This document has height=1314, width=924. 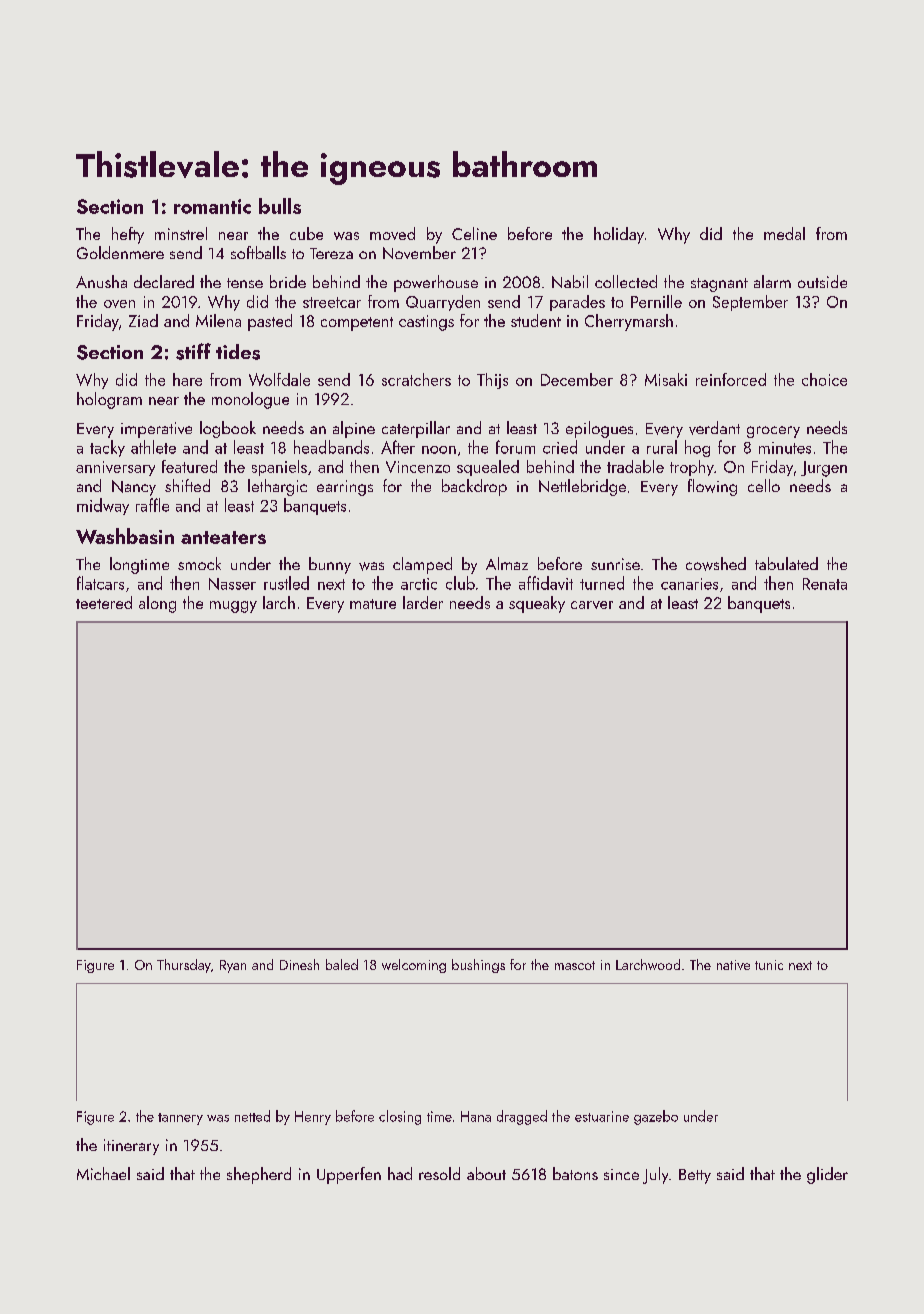 I want to click on gazebo, so click(x=656, y=1117).
